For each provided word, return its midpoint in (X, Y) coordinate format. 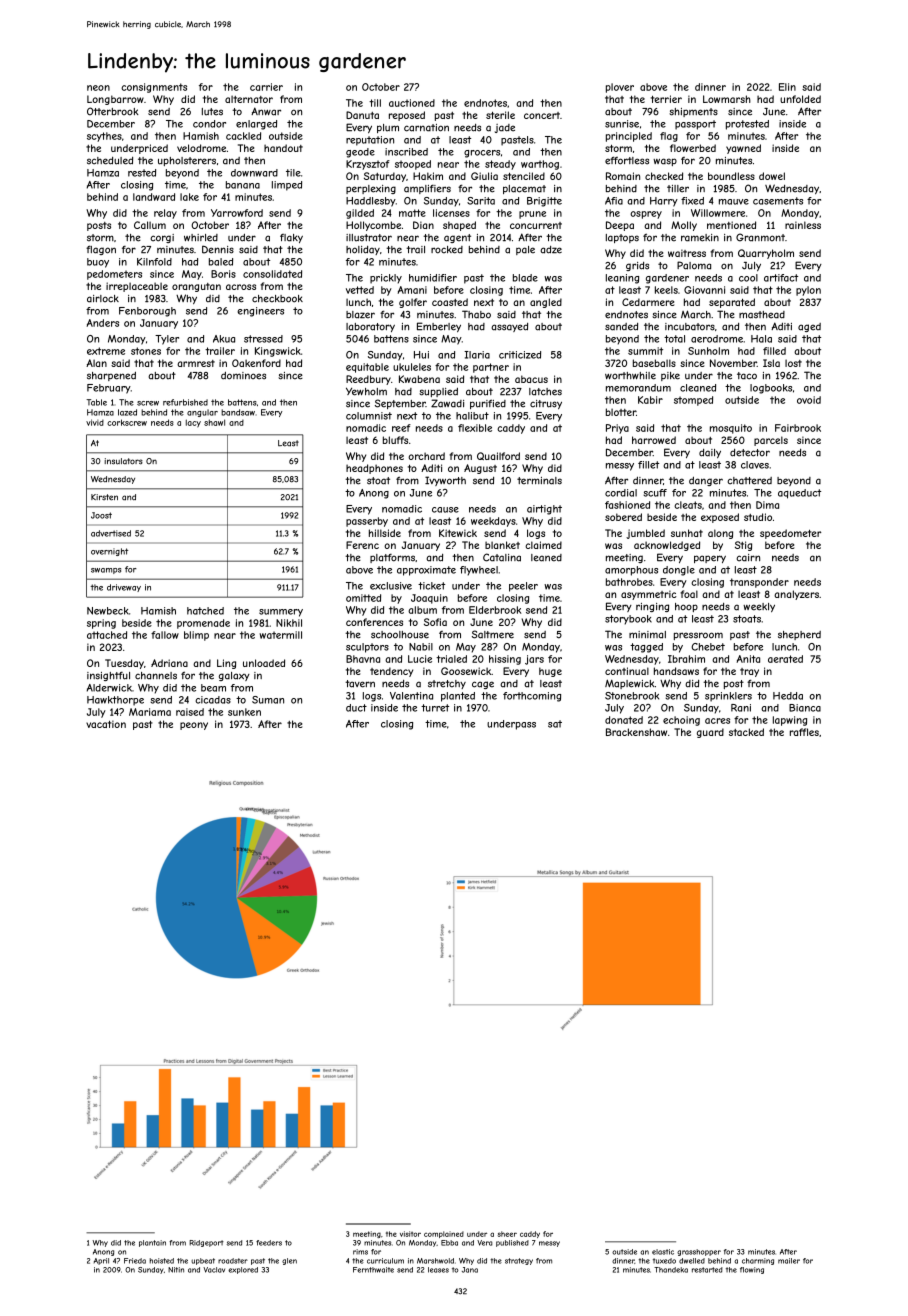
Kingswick (278, 352)
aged (809, 327)
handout (283, 148)
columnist (369, 416)
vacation (106, 724)
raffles (804, 732)
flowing (752, 1270)
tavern (360, 684)
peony (194, 726)
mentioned (731, 225)
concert (542, 115)
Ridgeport (206, 1243)
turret (435, 708)
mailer (789, 1261)
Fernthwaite (373, 1270)
